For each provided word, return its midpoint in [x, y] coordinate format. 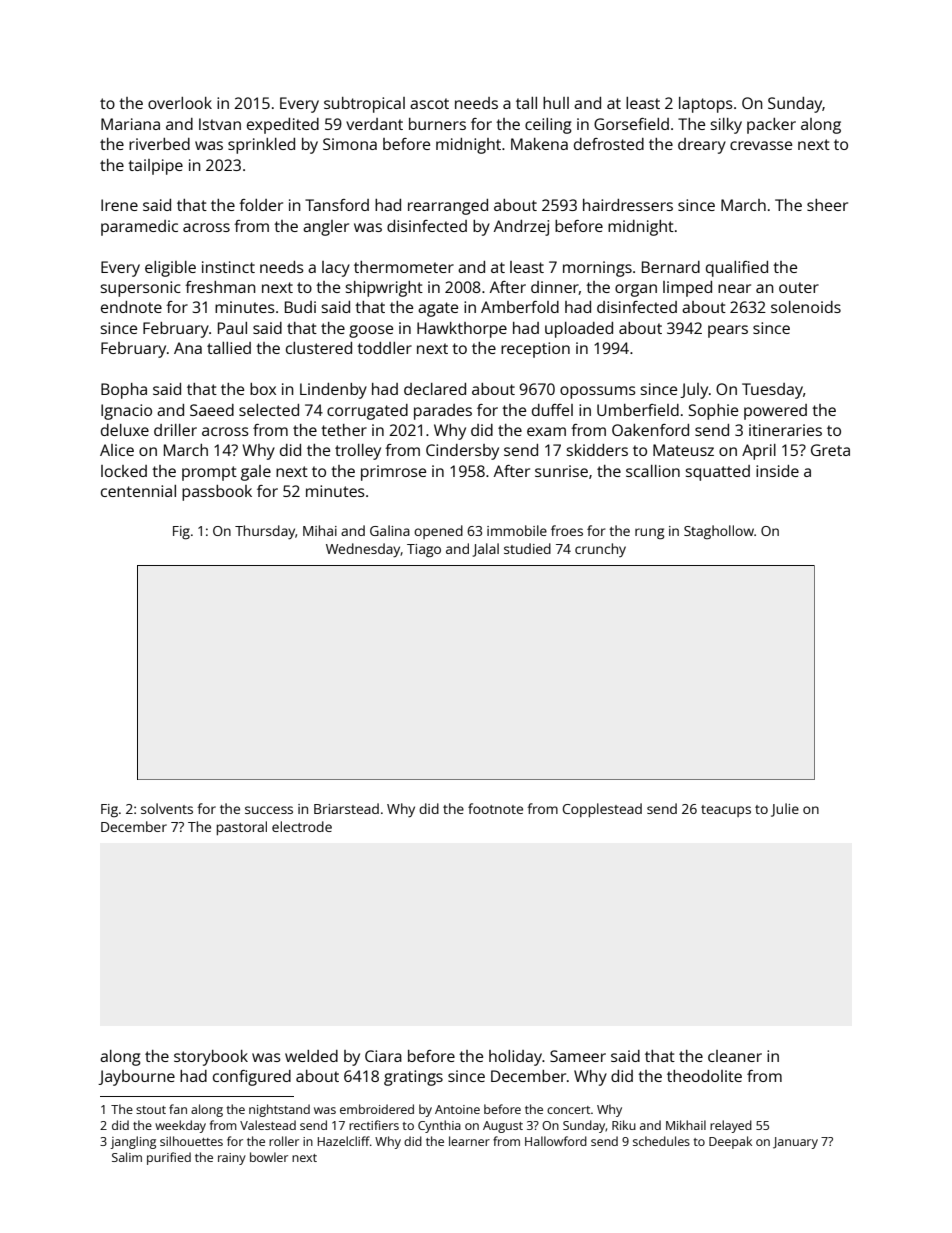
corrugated [367, 412]
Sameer [578, 1056]
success [269, 810]
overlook [180, 103]
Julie [785, 810]
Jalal [485, 550]
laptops [706, 105]
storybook [211, 1058]
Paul [232, 328]
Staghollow [719, 532]
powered [775, 412]
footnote [495, 808]
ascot [429, 103]
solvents [167, 808]
